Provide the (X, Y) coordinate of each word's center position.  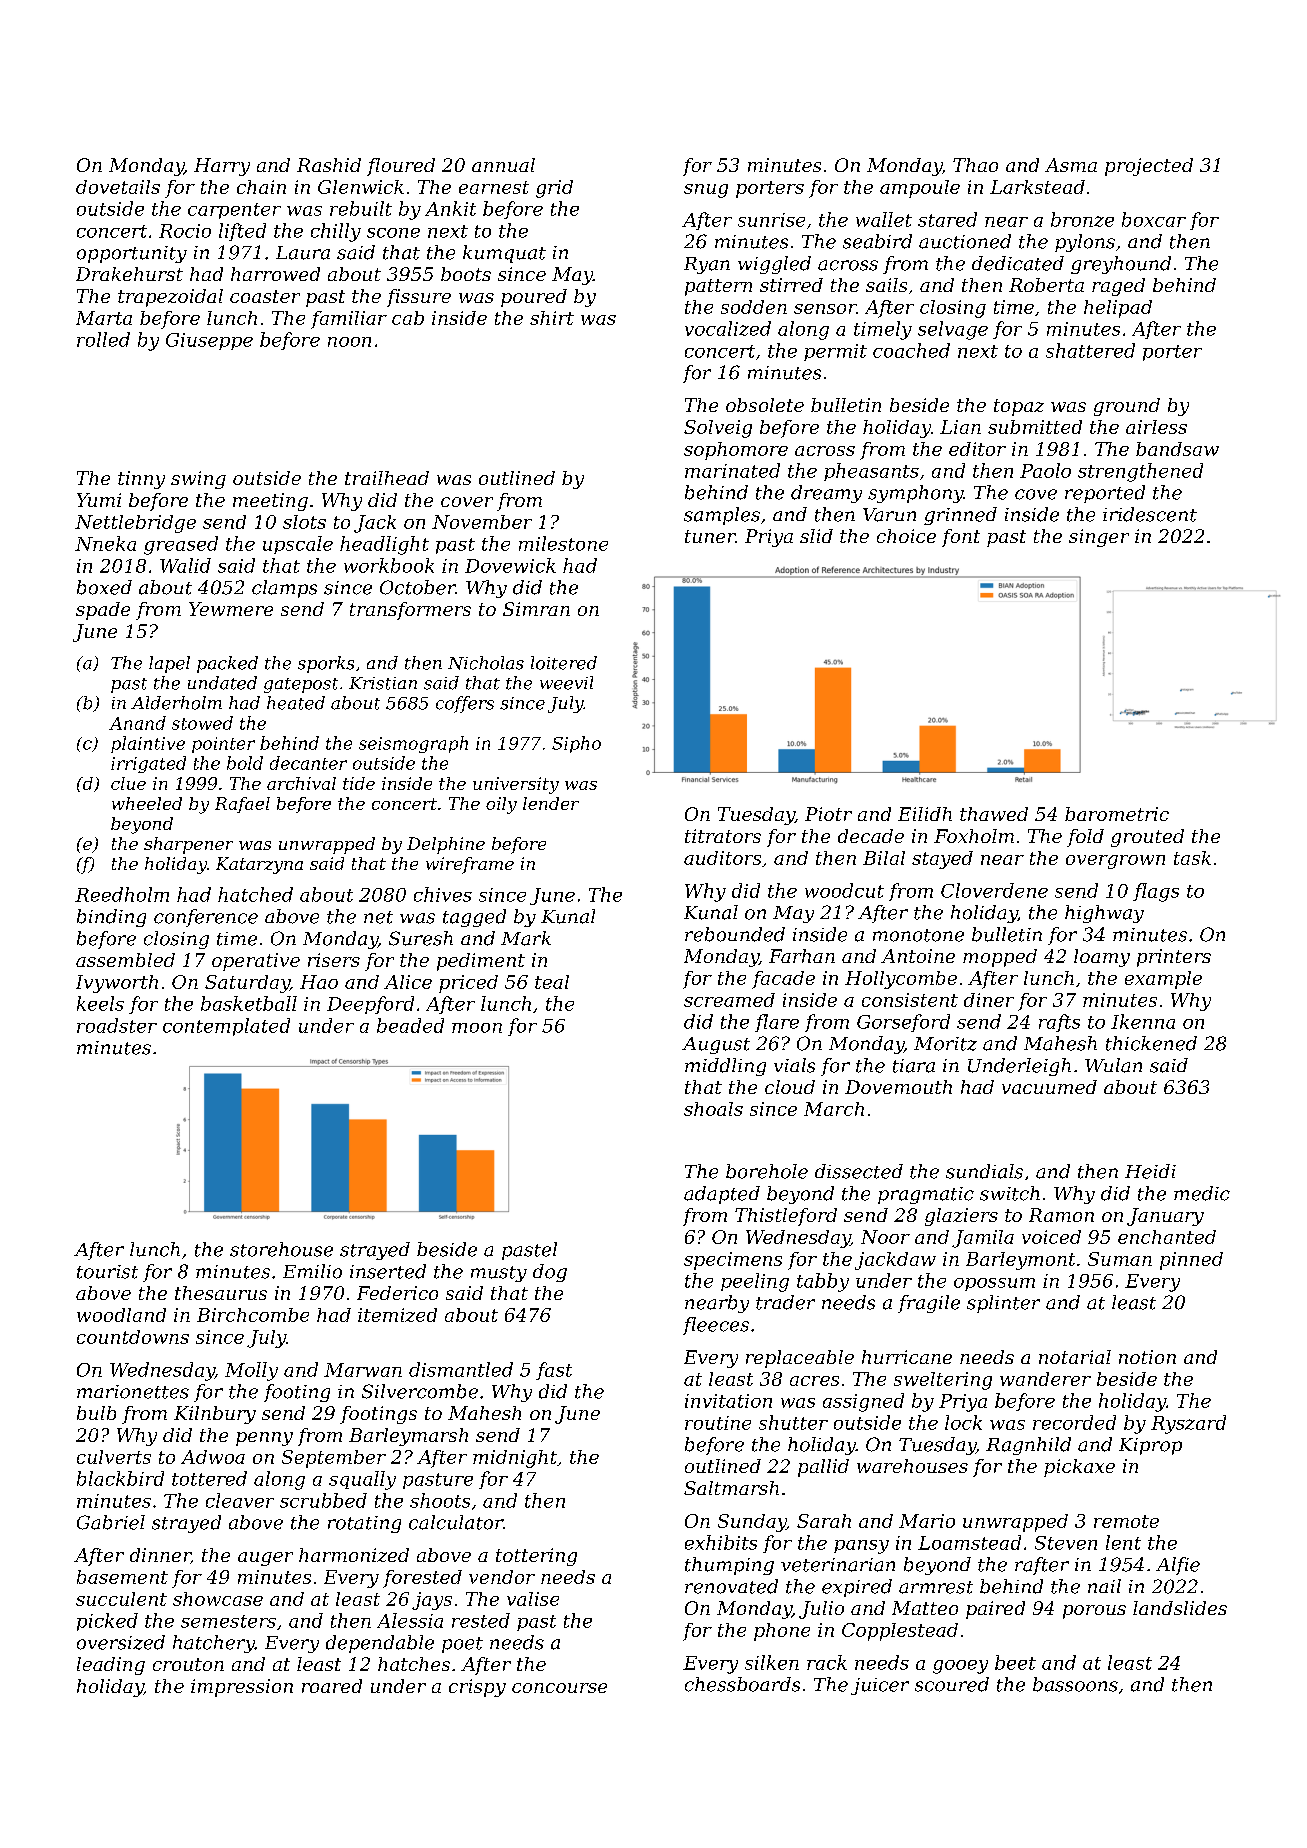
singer (1099, 538)
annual (503, 165)
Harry (222, 167)
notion (1147, 1357)
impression (242, 1688)
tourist (107, 1272)
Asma (1071, 165)
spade (103, 611)
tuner (710, 536)
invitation (728, 1401)
